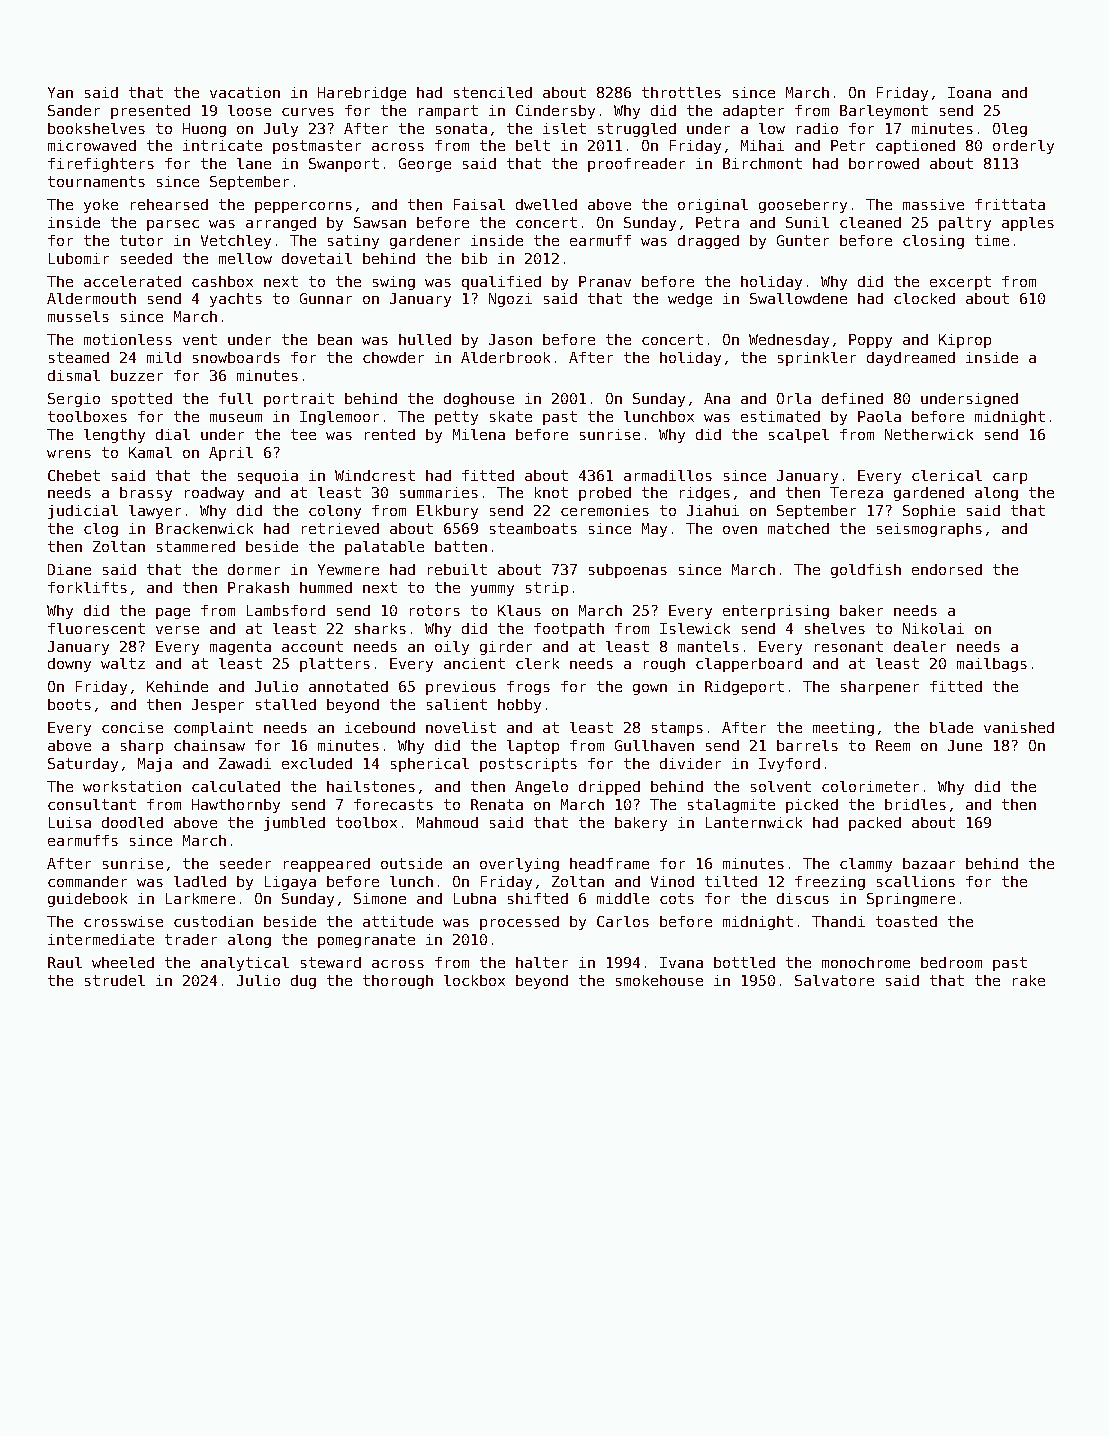  I want to click on peppercorns, so click(303, 207).
